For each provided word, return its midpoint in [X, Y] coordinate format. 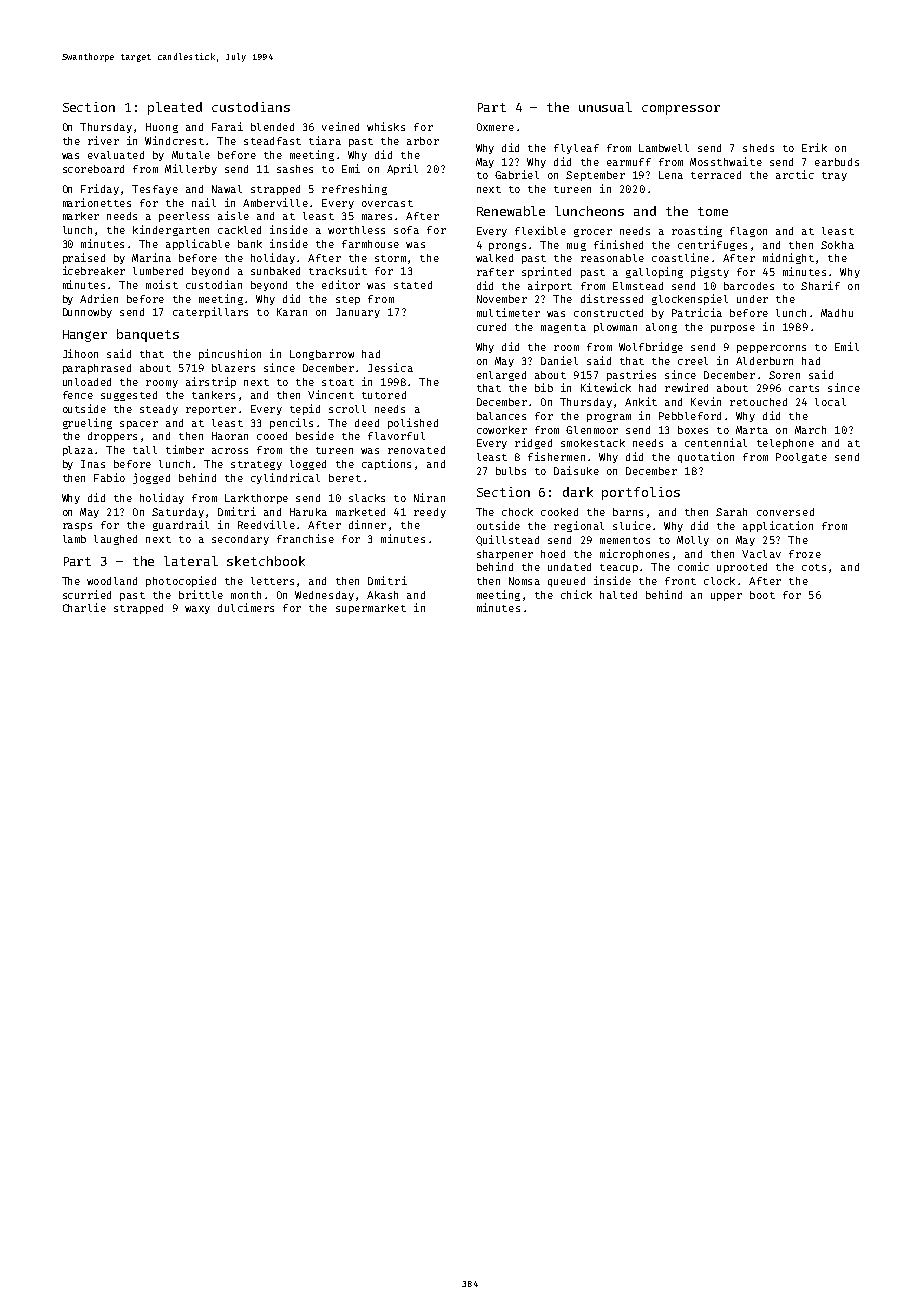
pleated [175, 108]
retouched [758, 402]
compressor [681, 110]
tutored [384, 395]
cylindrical [285, 478]
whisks [386, 126]
